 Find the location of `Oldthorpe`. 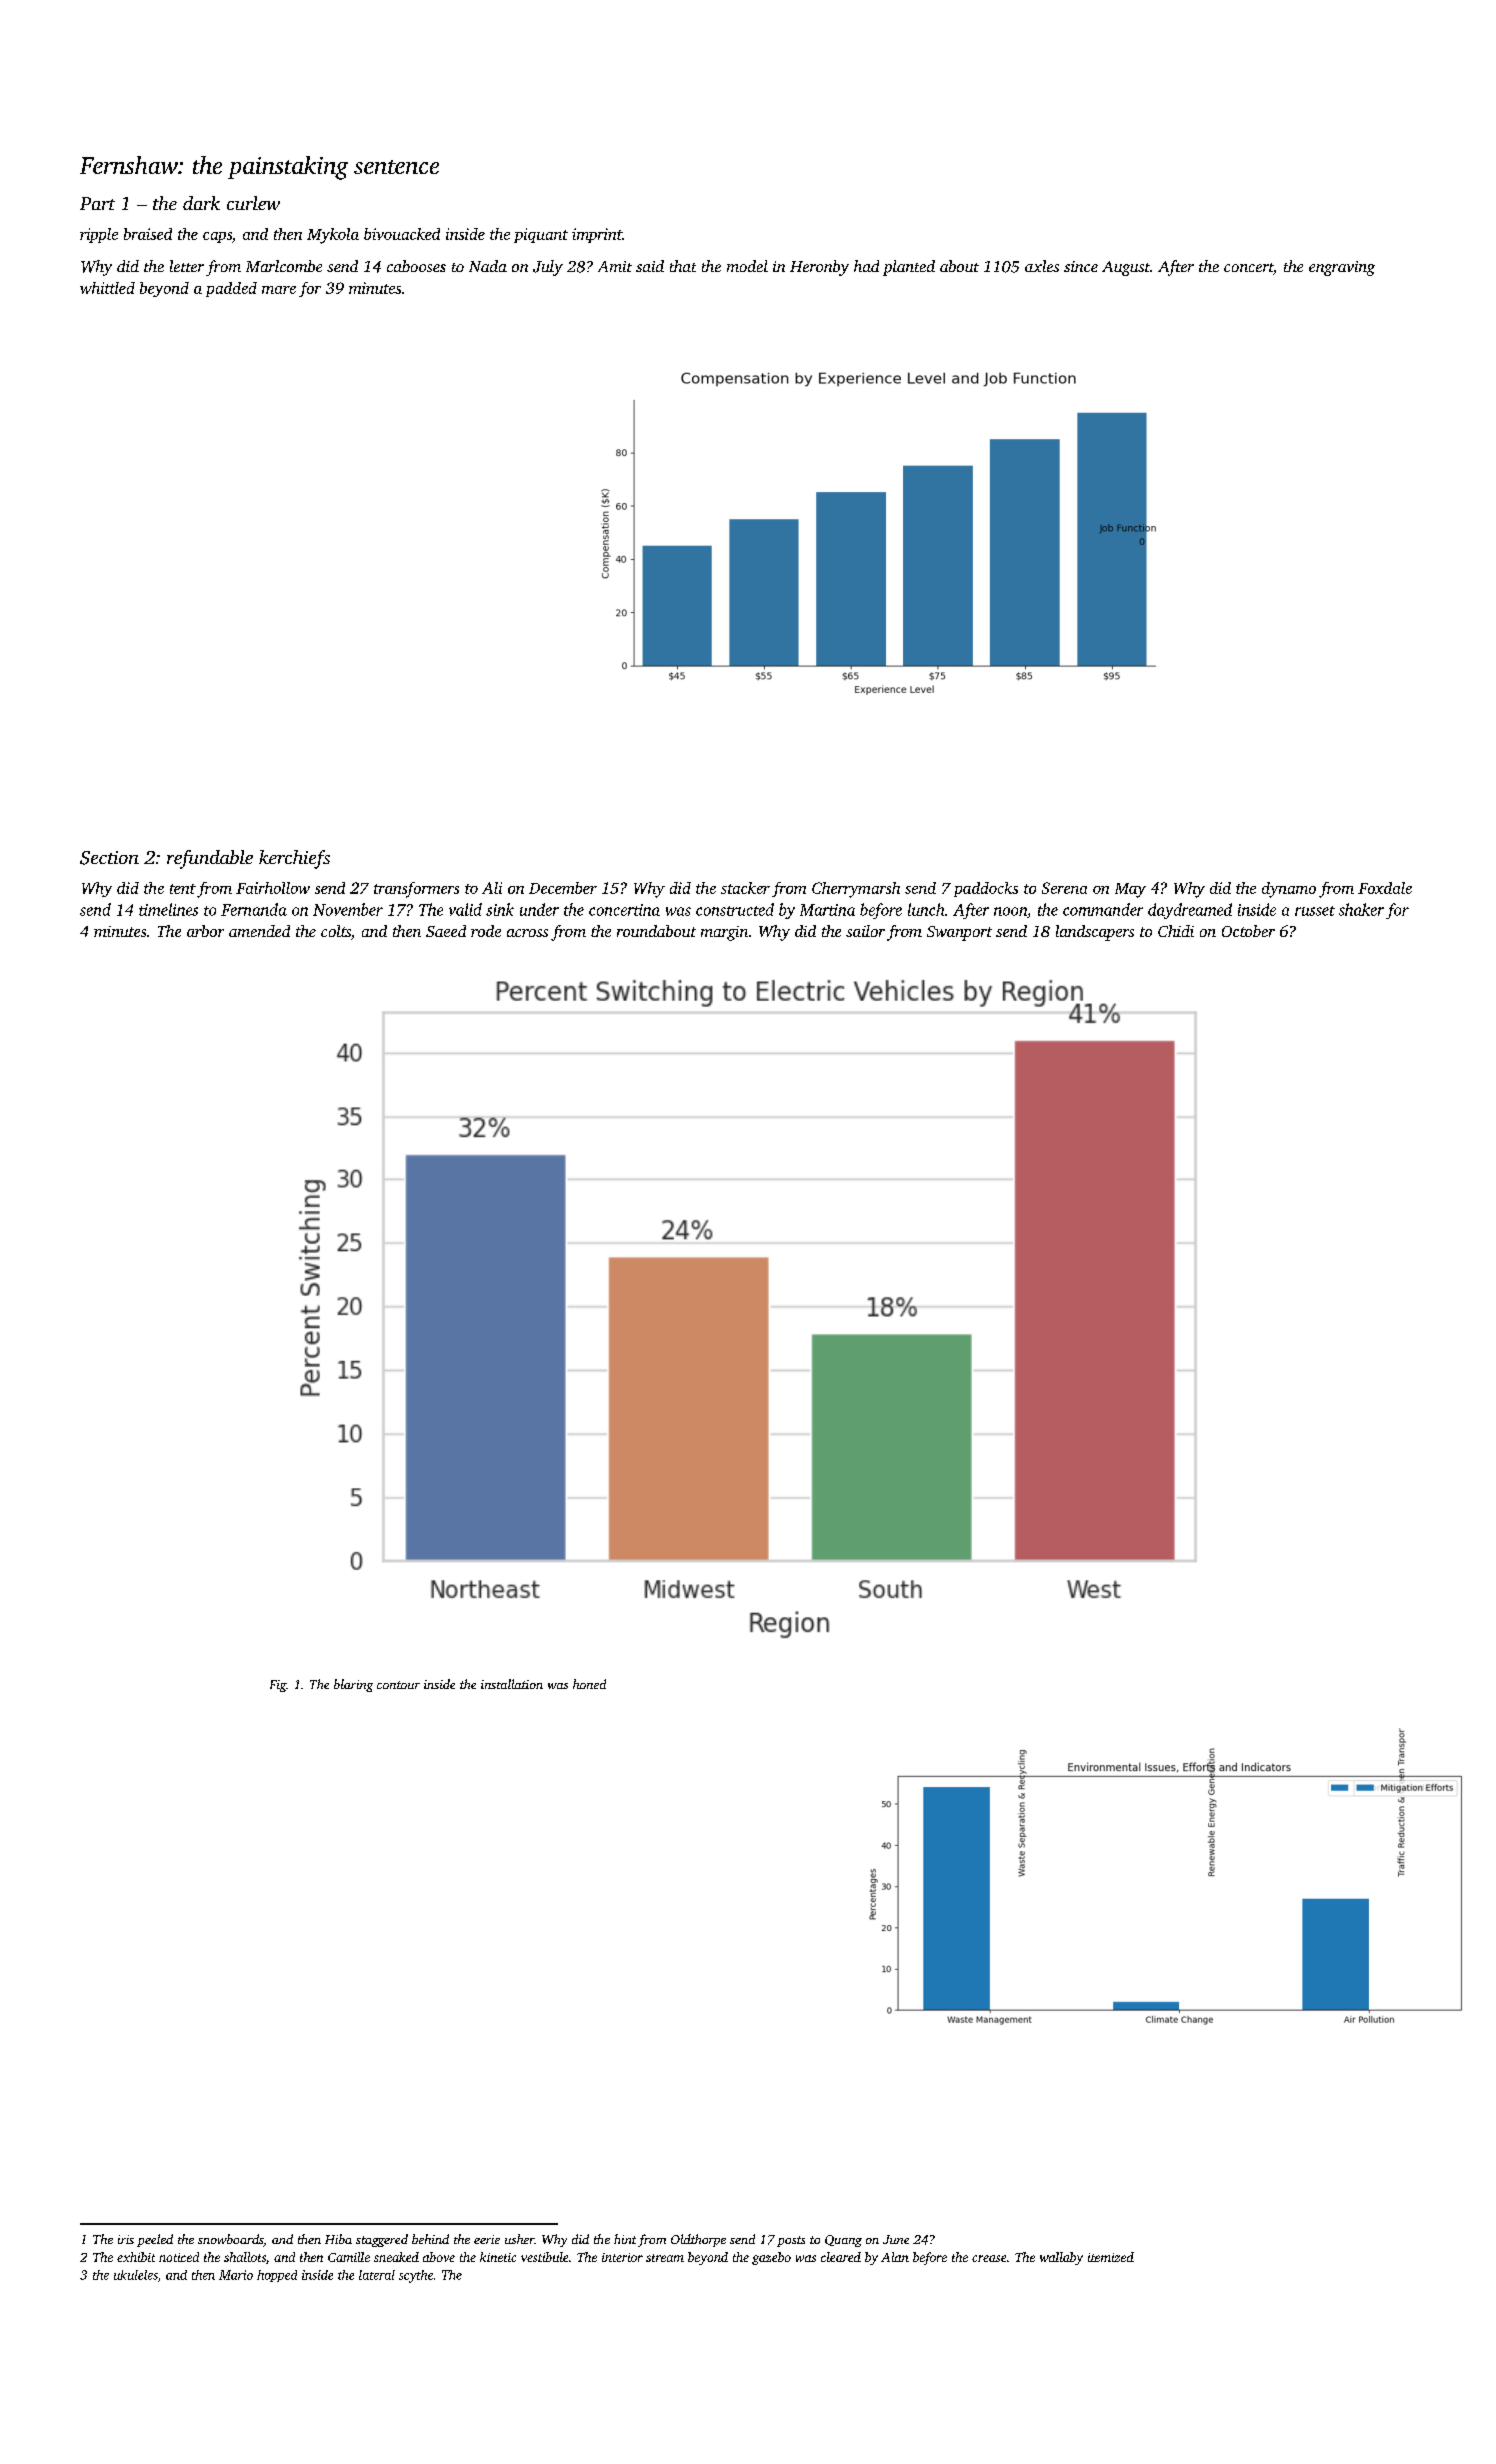

Oldthorpe is located at coordinates (698, 2240).
